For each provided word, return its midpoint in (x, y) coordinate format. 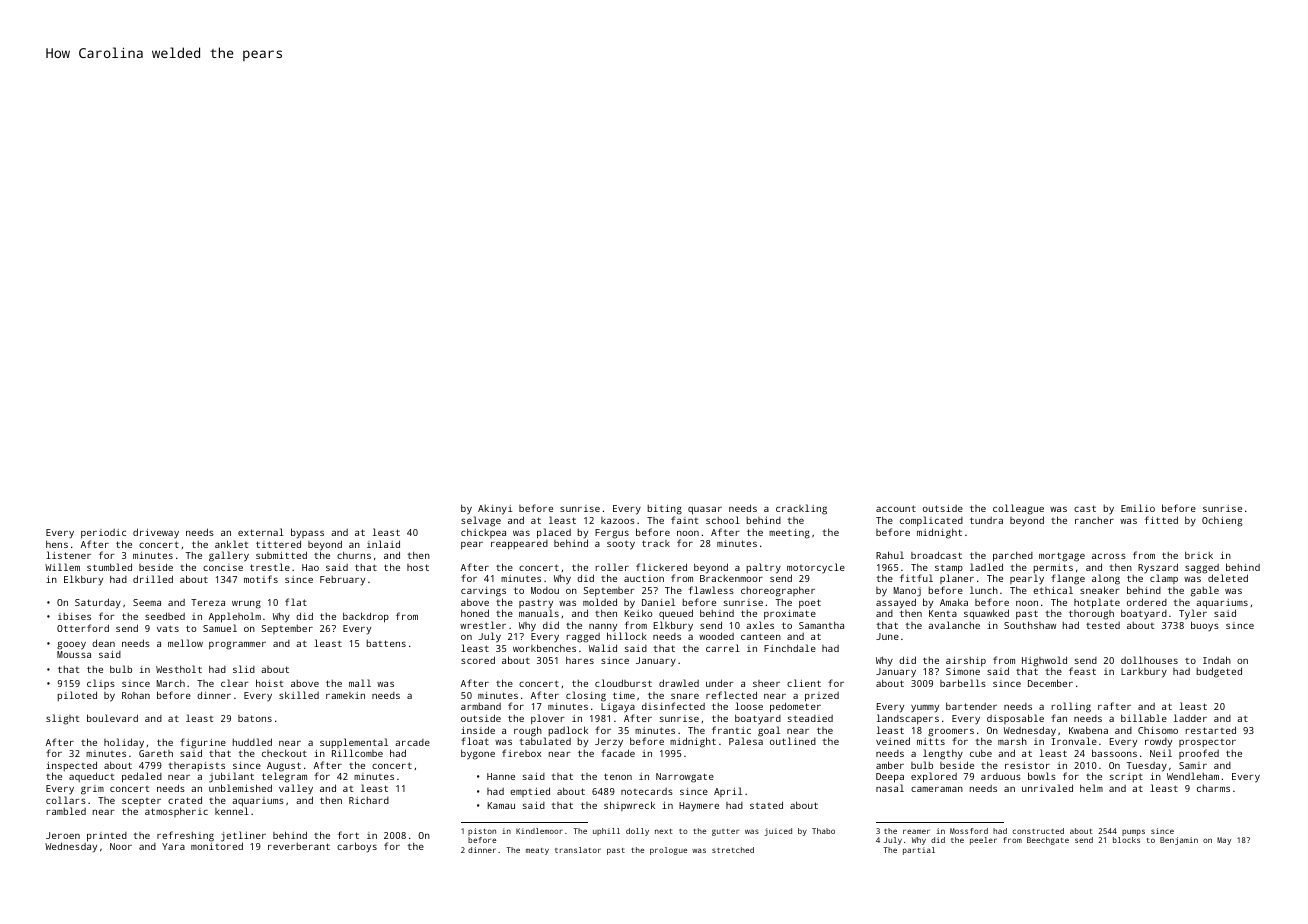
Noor (121, 846)
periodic (103, 533)
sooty (621, 545)
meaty (537, 851)
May (1224, 841)
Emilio (1138, 508)
